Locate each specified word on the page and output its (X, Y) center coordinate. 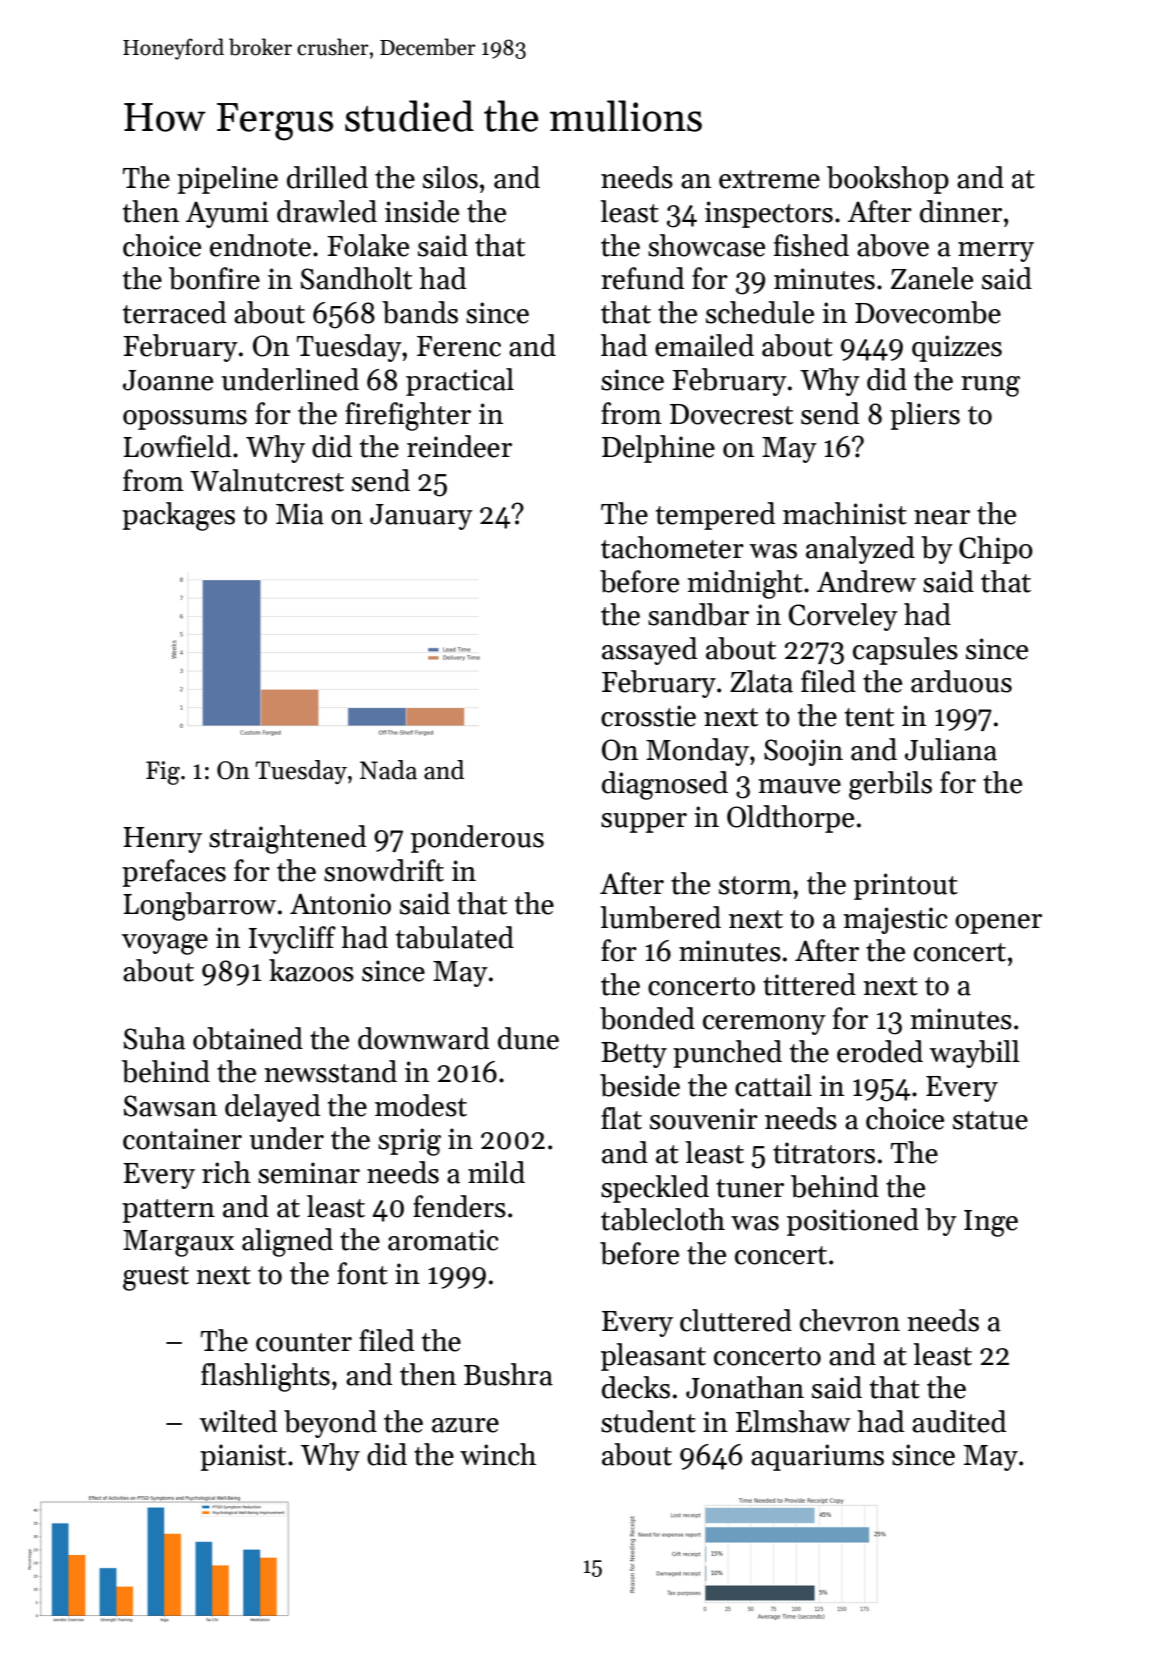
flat (621, 1118)
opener (998, 924)
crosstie (648, 716)
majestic (895, 920)
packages (178, 516)
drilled (327, 177)
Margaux (178, 1243)
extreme (769, 179)
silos (450, 177)
